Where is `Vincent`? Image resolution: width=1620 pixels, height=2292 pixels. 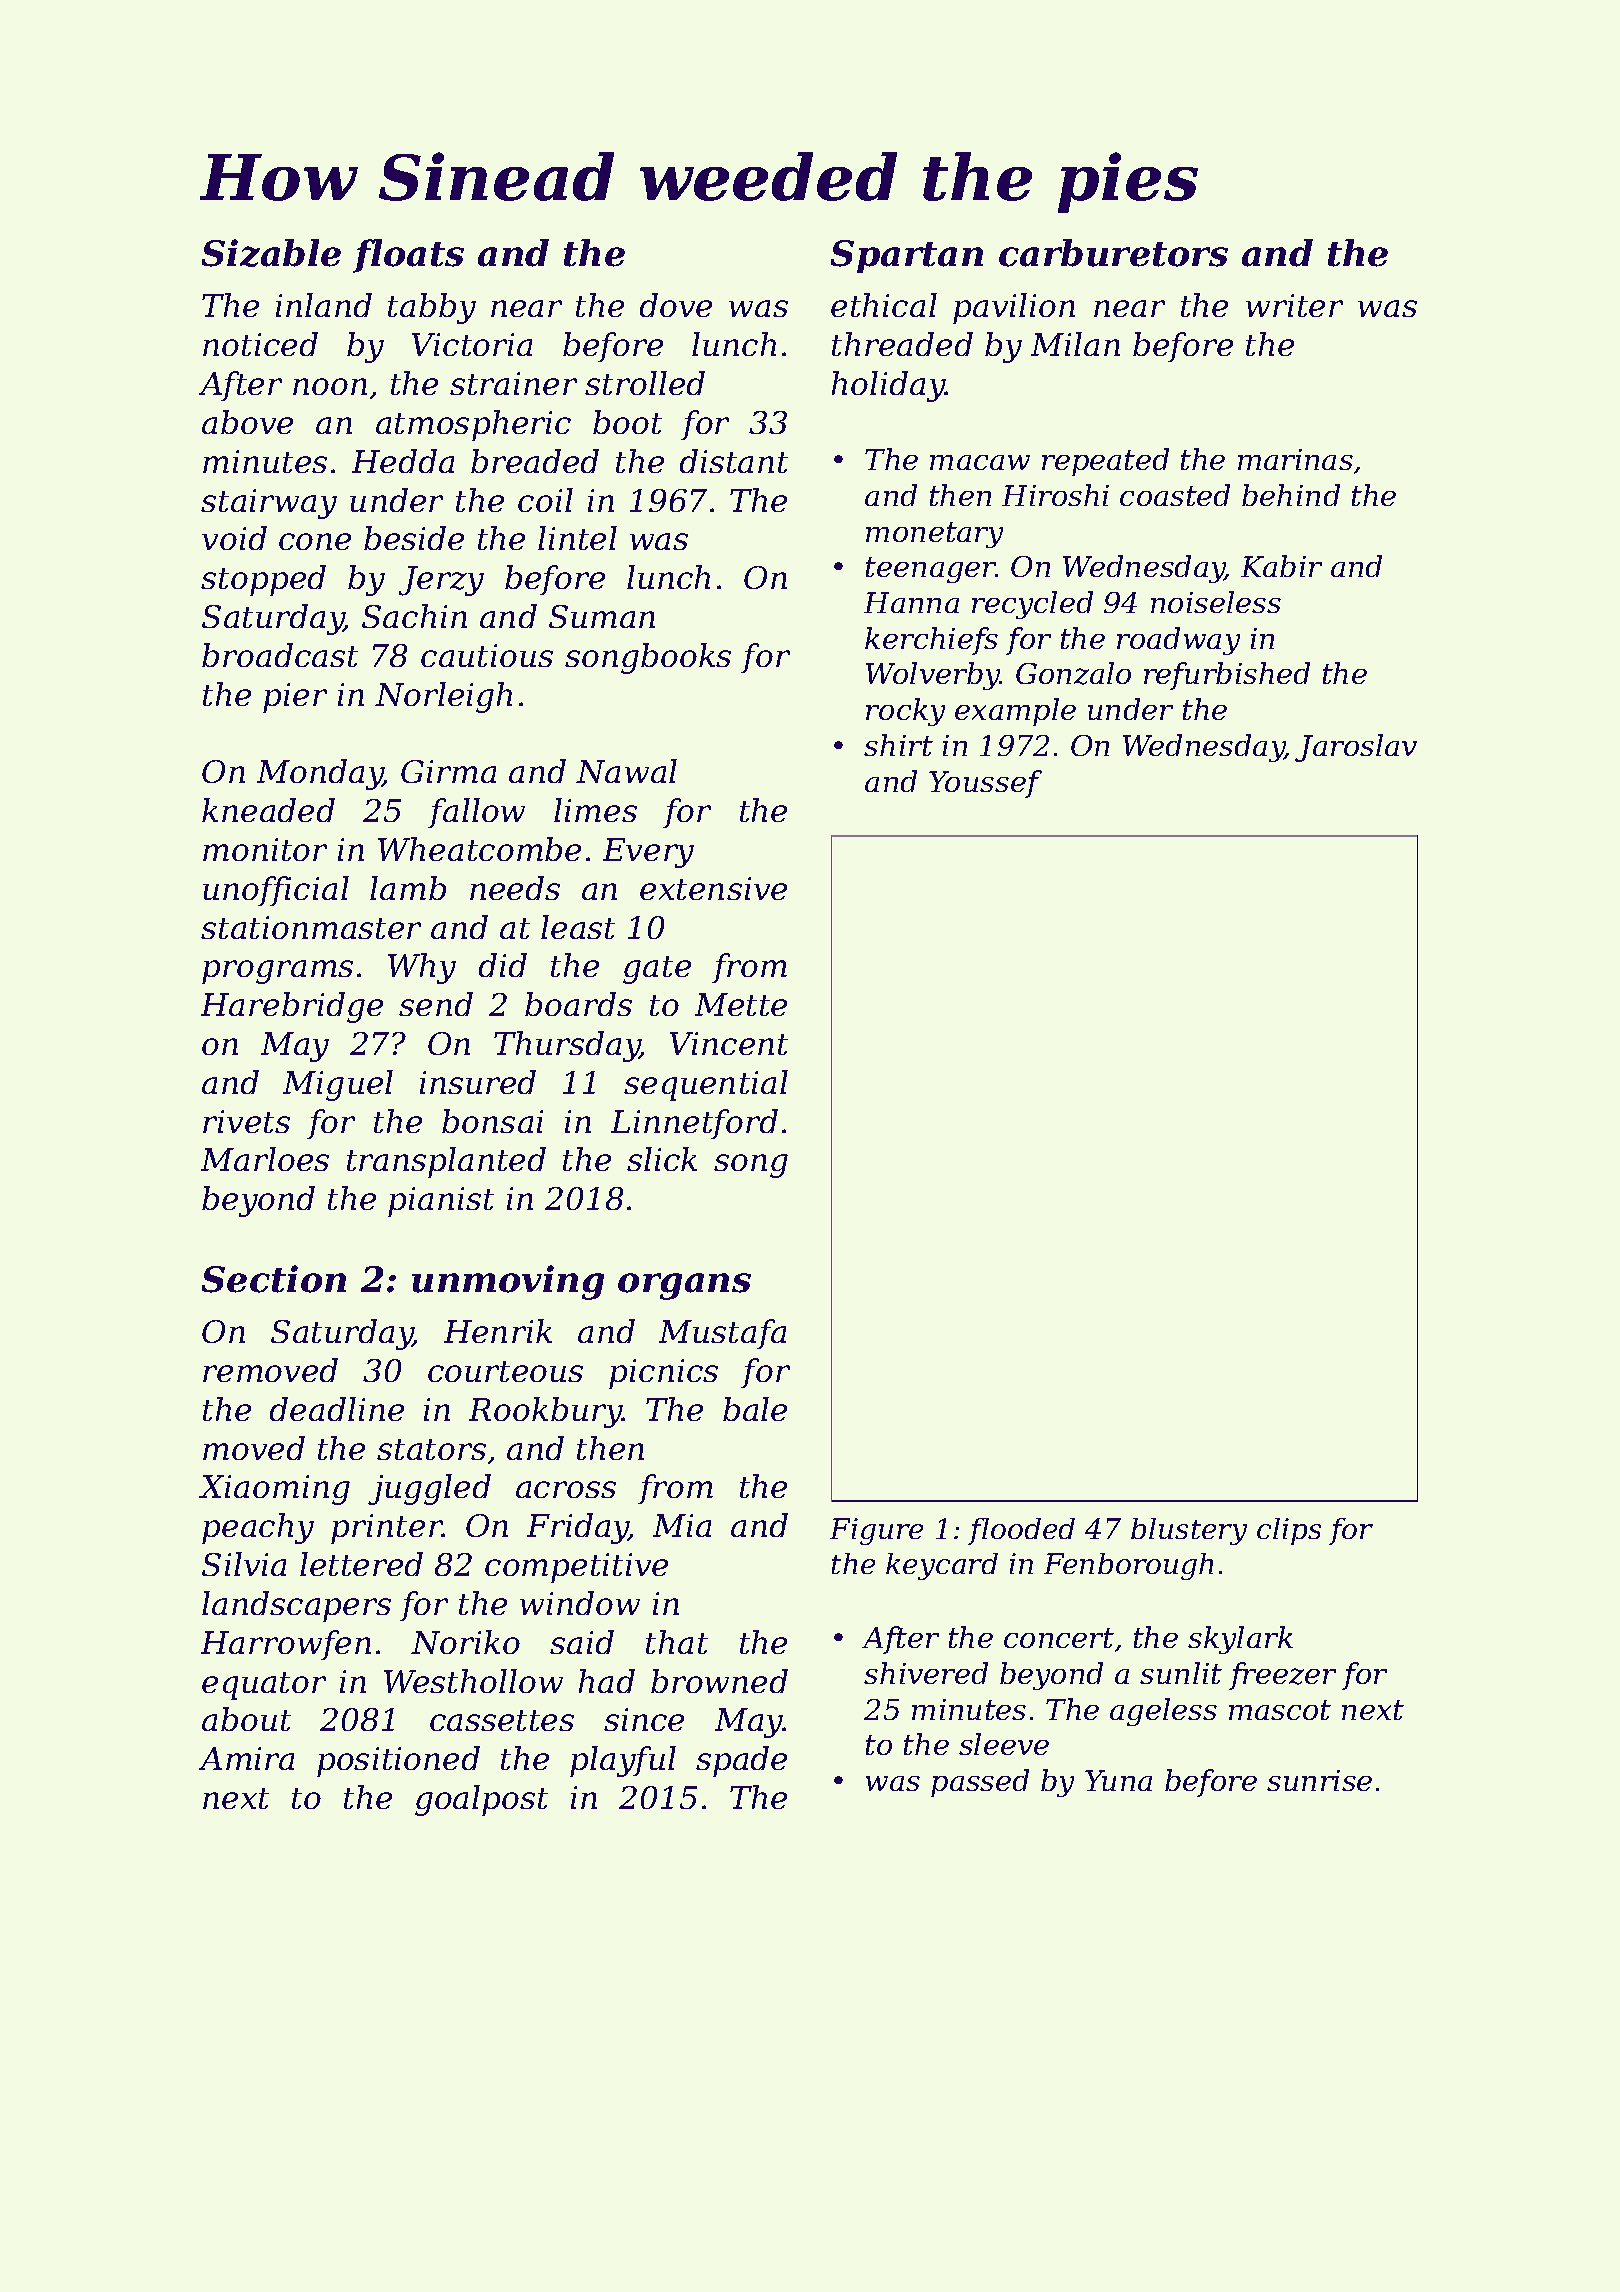
Vincent is located at coordinates (729, 1043).
